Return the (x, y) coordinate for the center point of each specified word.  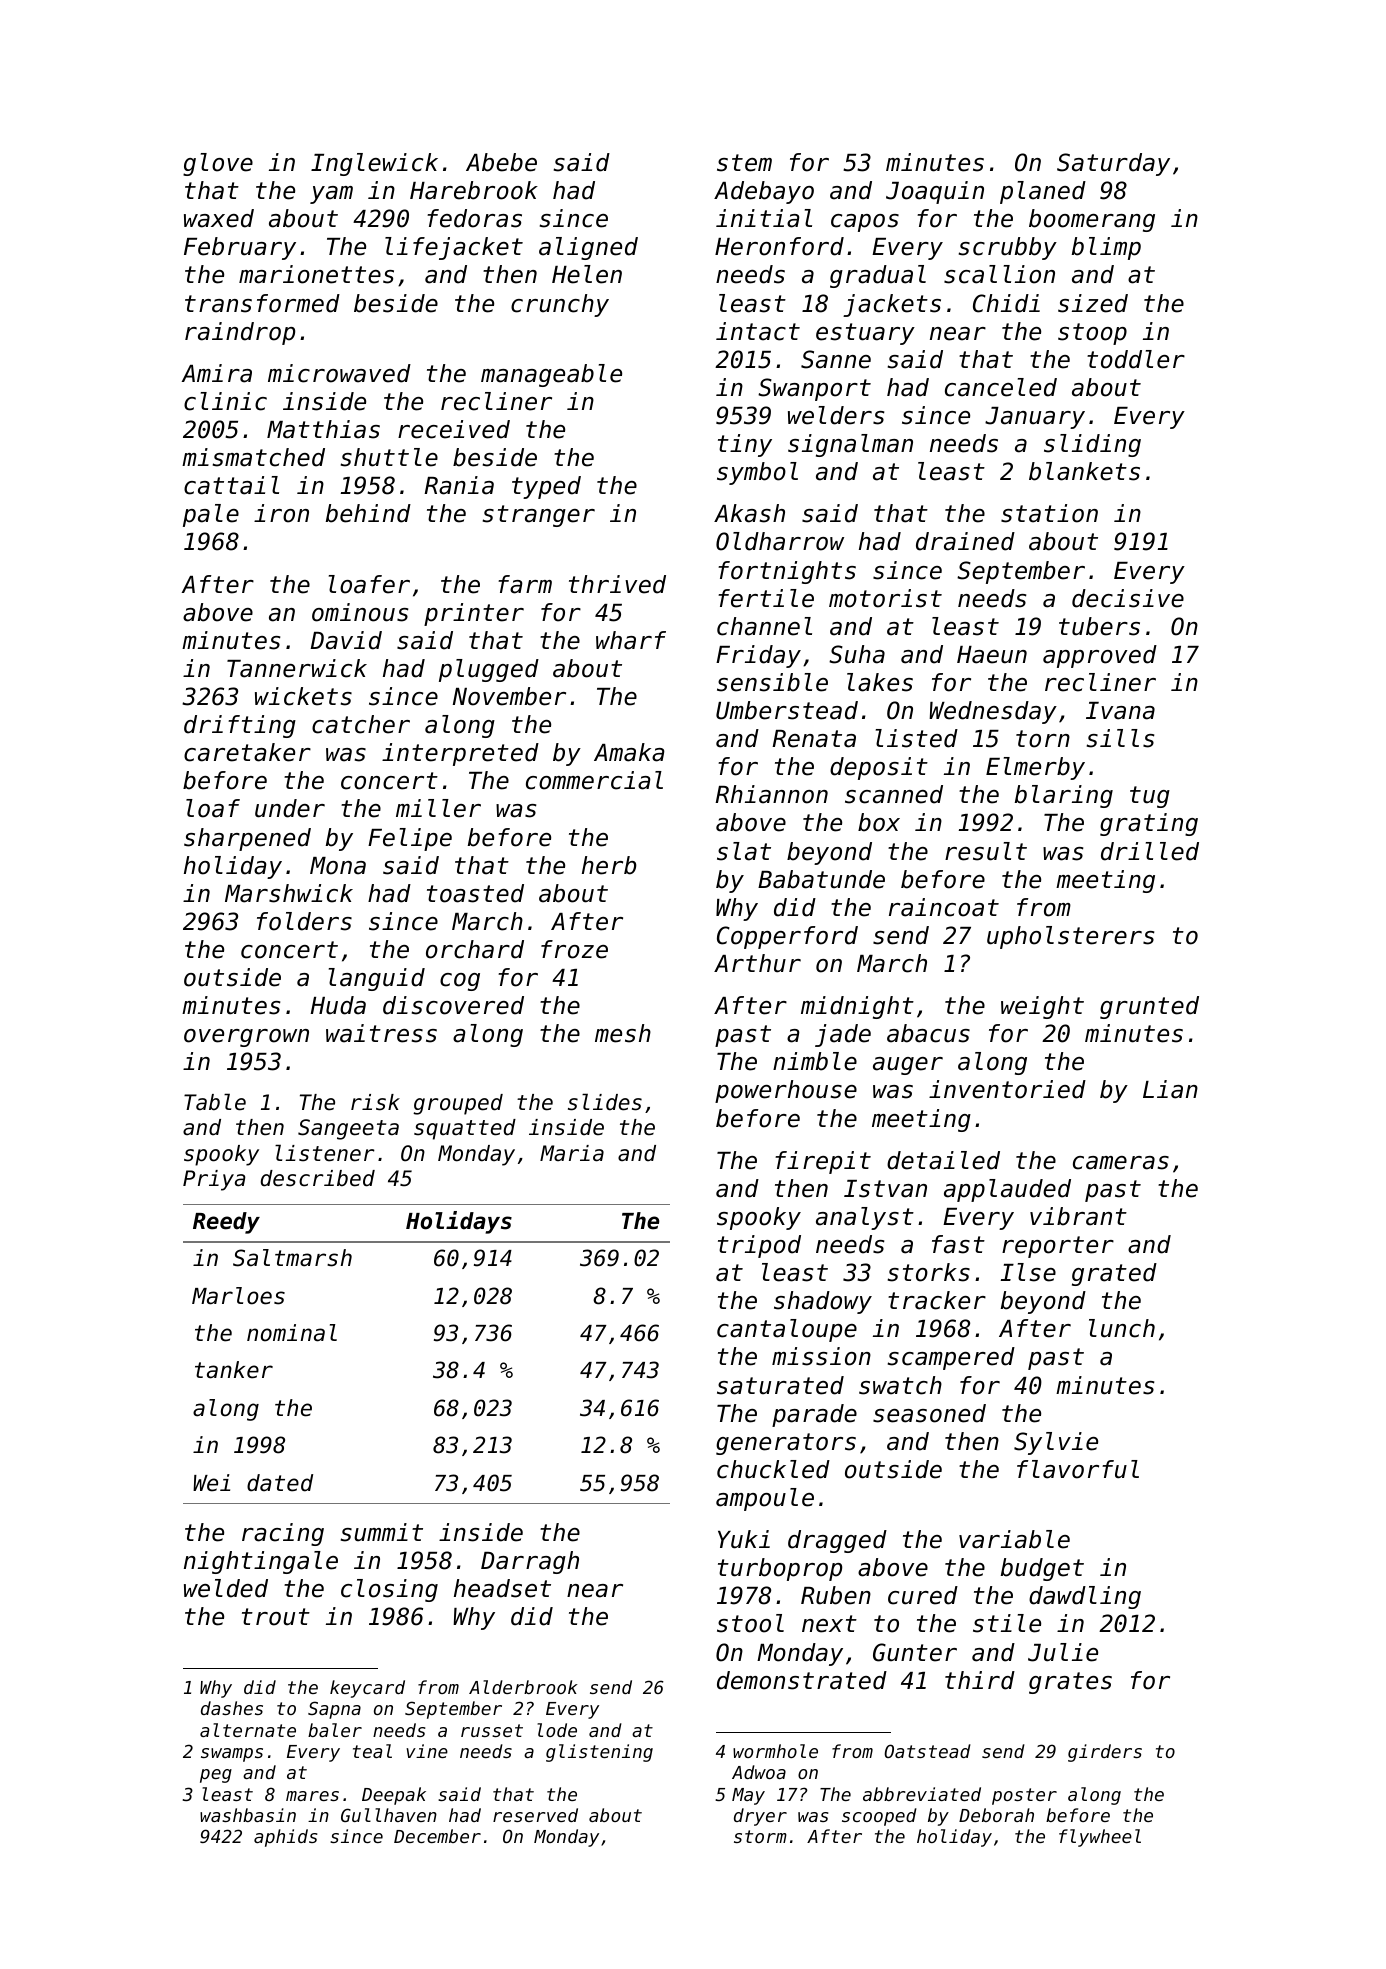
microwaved (339, 373)
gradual (878, 276)
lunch (1122, 1328)
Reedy (226, 1223)
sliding (1092, 445)
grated (1114, 1274)
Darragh (530, 1562)
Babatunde (821, 879)
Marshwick (289, 893)
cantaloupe (787, 1330)
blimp (1106, 248)
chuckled (773, 1469)
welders (836, 415)
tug (1150, 797)
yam (331, 195)
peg (216, 1776)
